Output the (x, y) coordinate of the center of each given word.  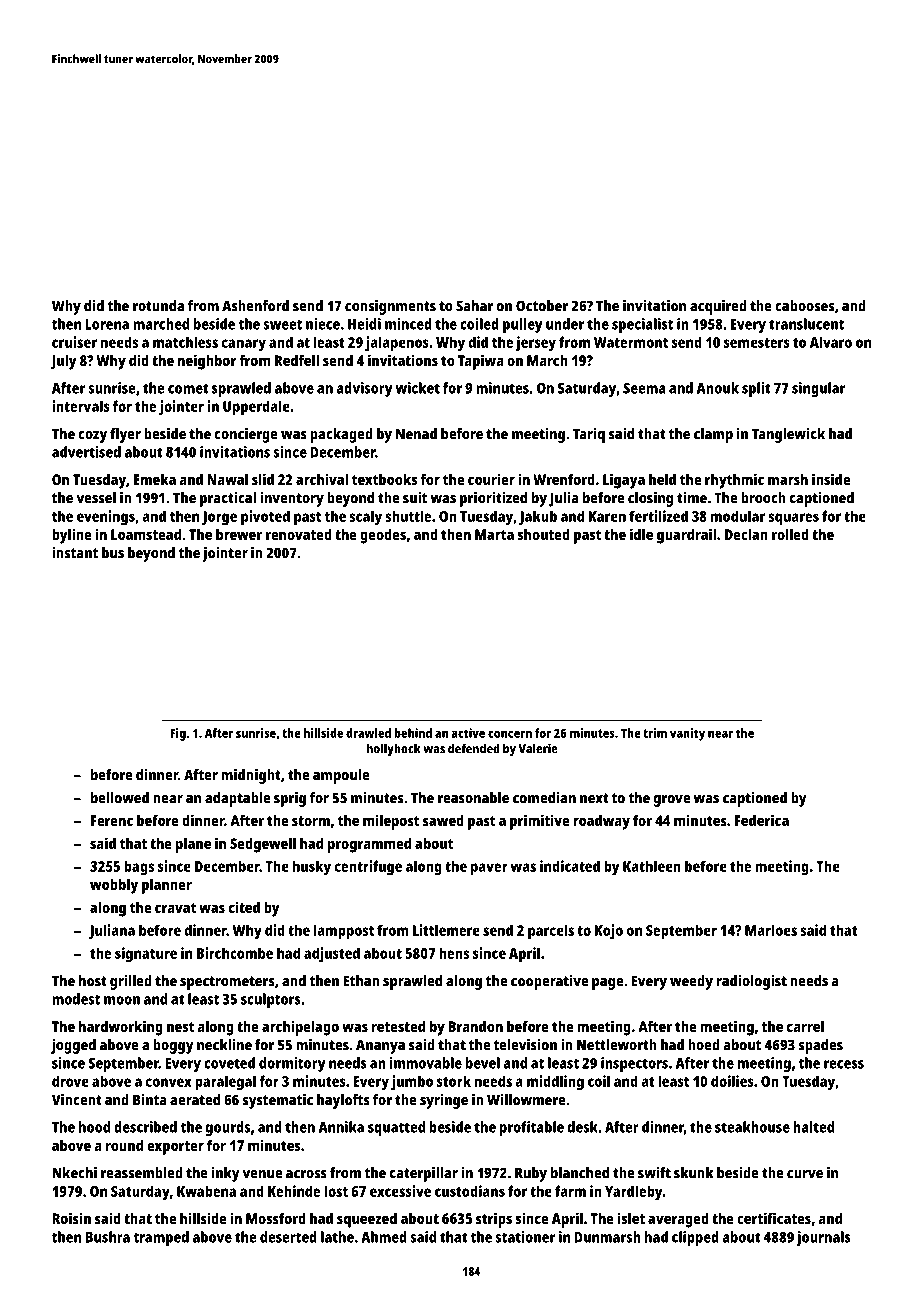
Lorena (107, 324)
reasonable (473, 798)
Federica (762, 820)
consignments (390, 307)
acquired (718, 307)
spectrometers (227, 983)
